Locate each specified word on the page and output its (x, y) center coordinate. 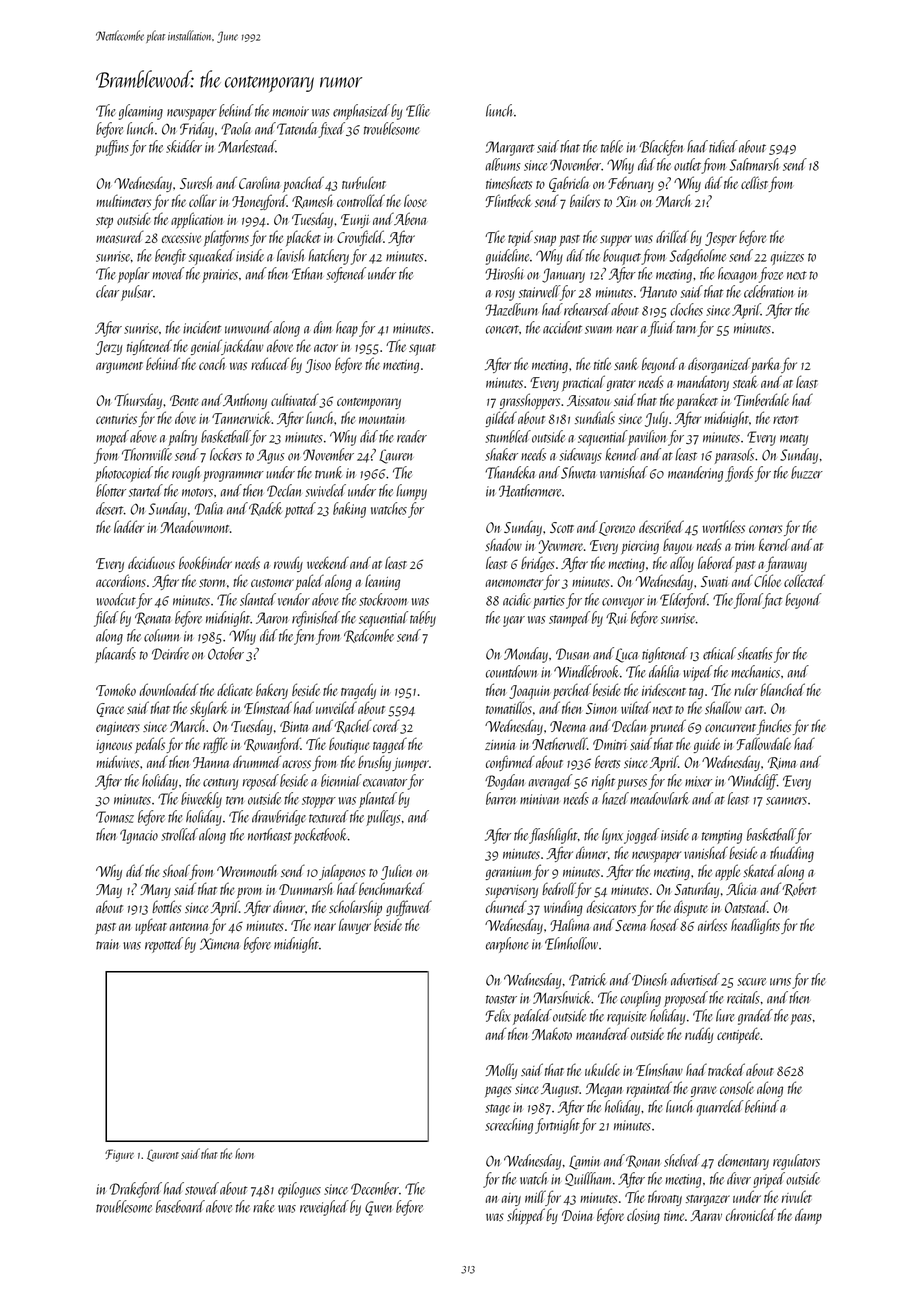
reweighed (324, 1208)
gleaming (141, 112)
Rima (782, 763)
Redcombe (369, 636)
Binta (294, 726)
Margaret (510, 148)
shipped (526, 1216)
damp (808, 1216)
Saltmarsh (754, 164)
